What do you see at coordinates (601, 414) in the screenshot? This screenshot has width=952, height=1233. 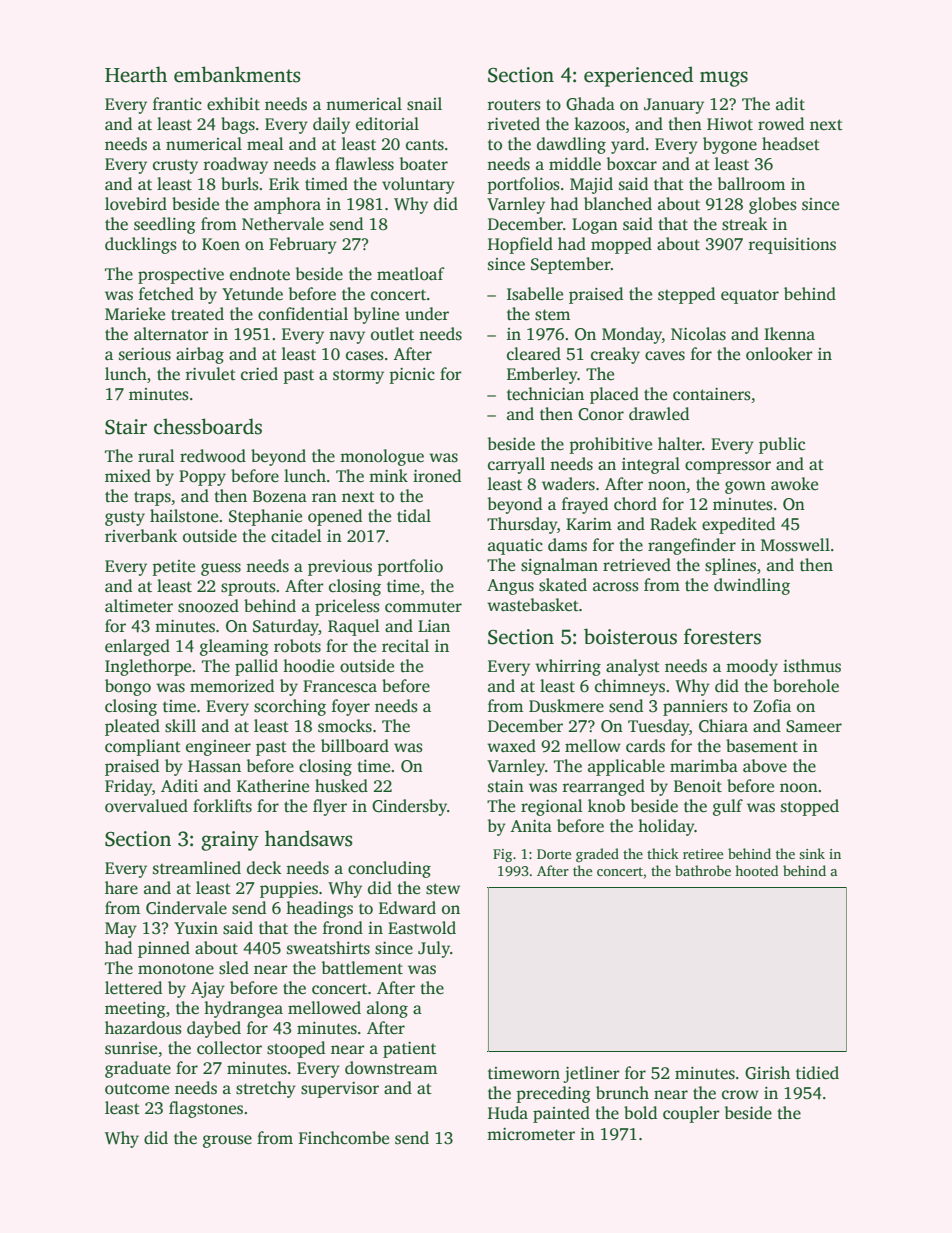 I see `Conor` at bounding box center [601, 414].
